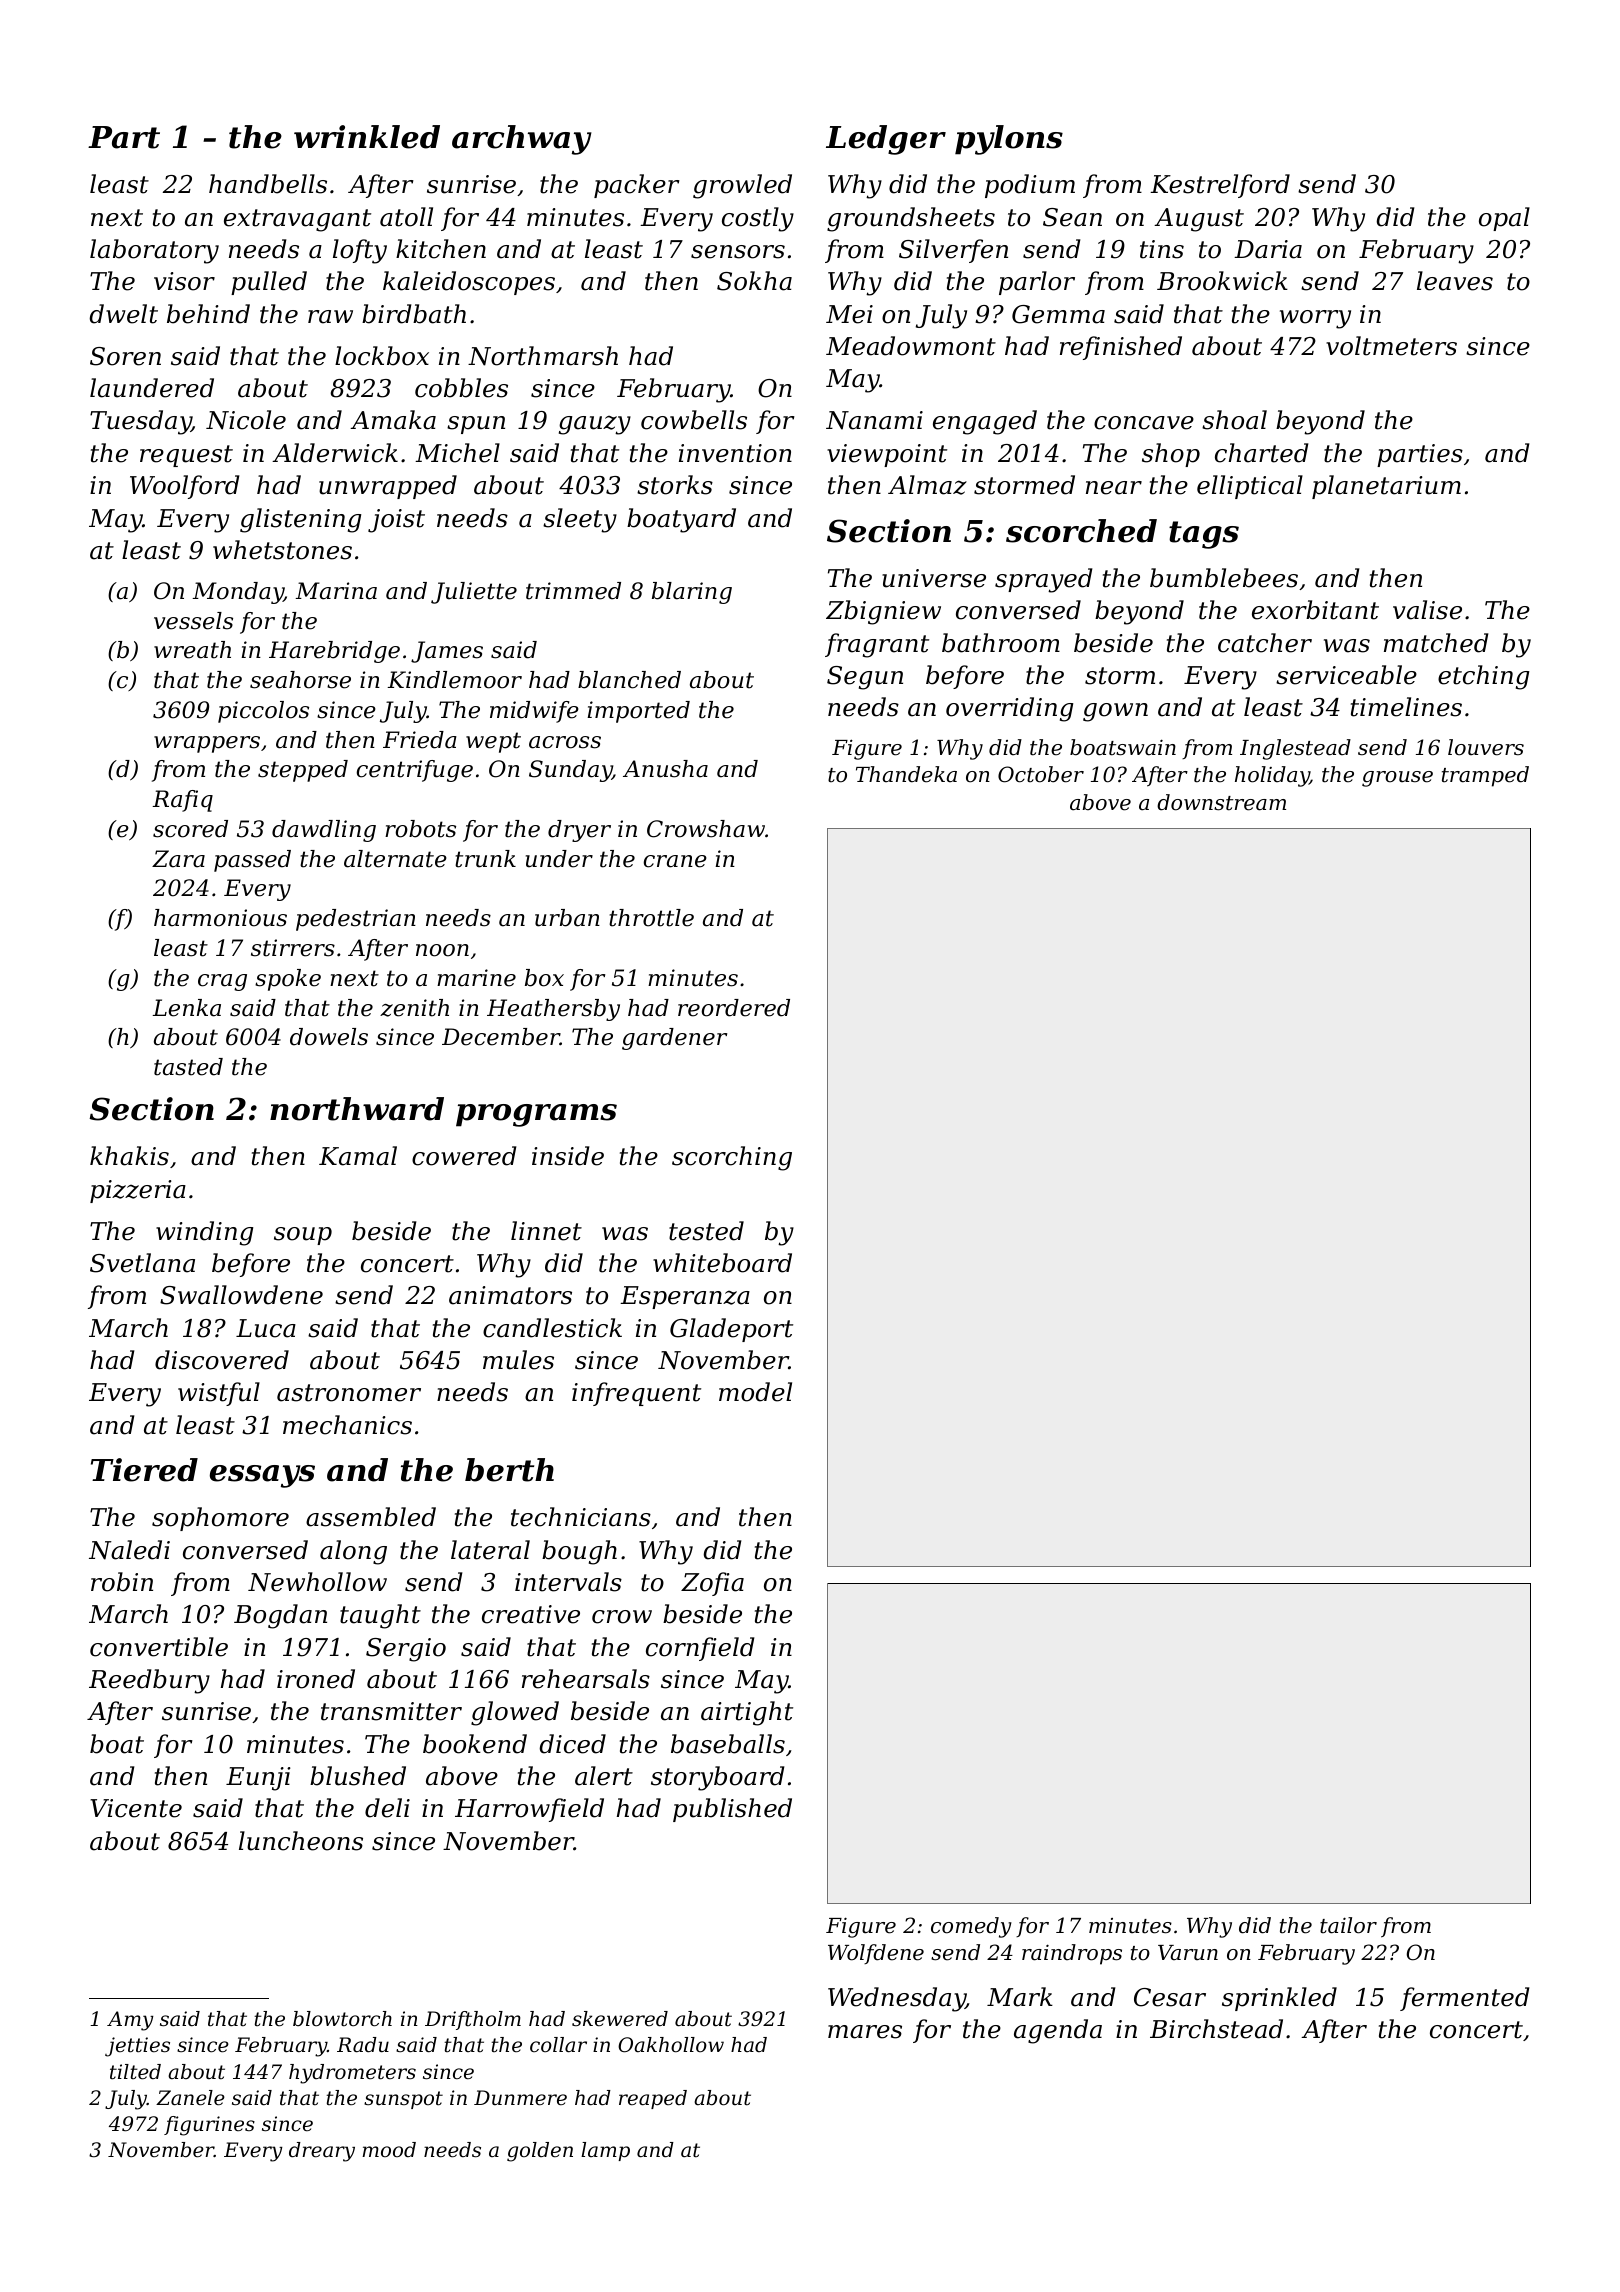 The image size is (1620, 2292). I want to click on tailor, so click(1348, 1925).
